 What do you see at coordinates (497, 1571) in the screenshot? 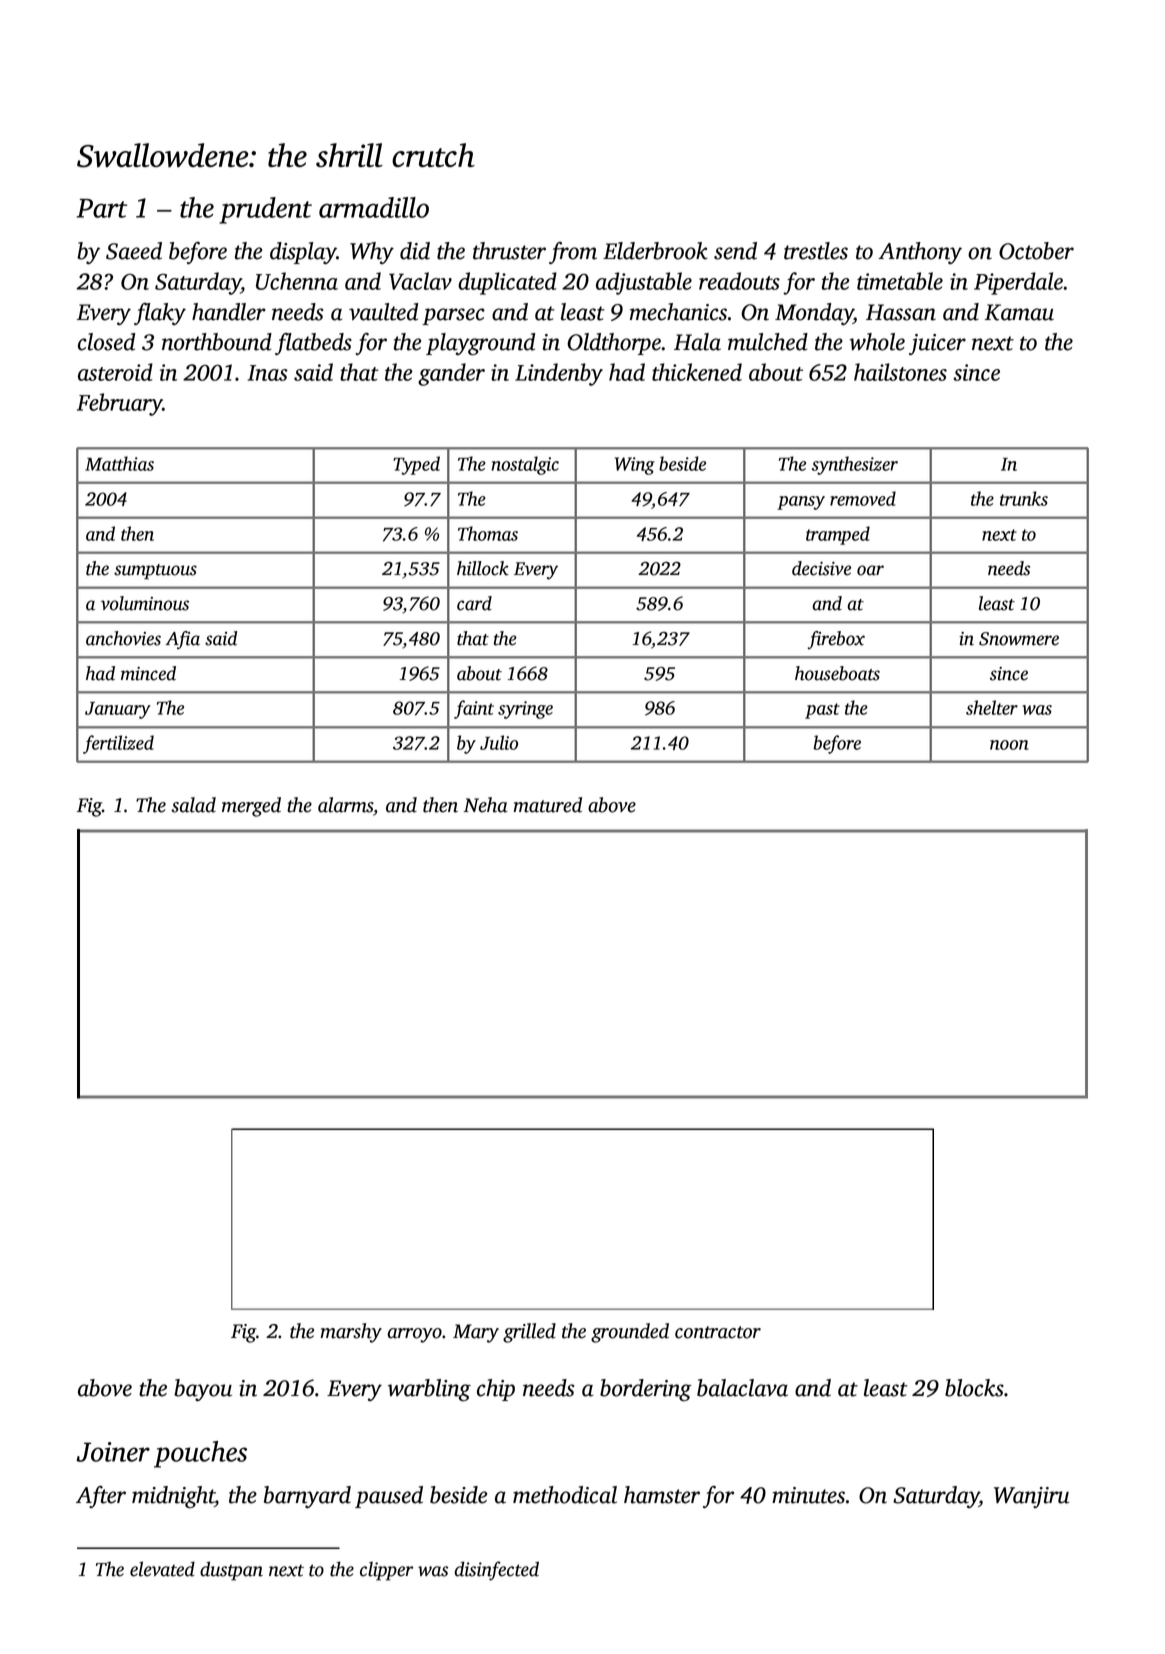
I see `disinfected` at bounding box center [497, 1571].
